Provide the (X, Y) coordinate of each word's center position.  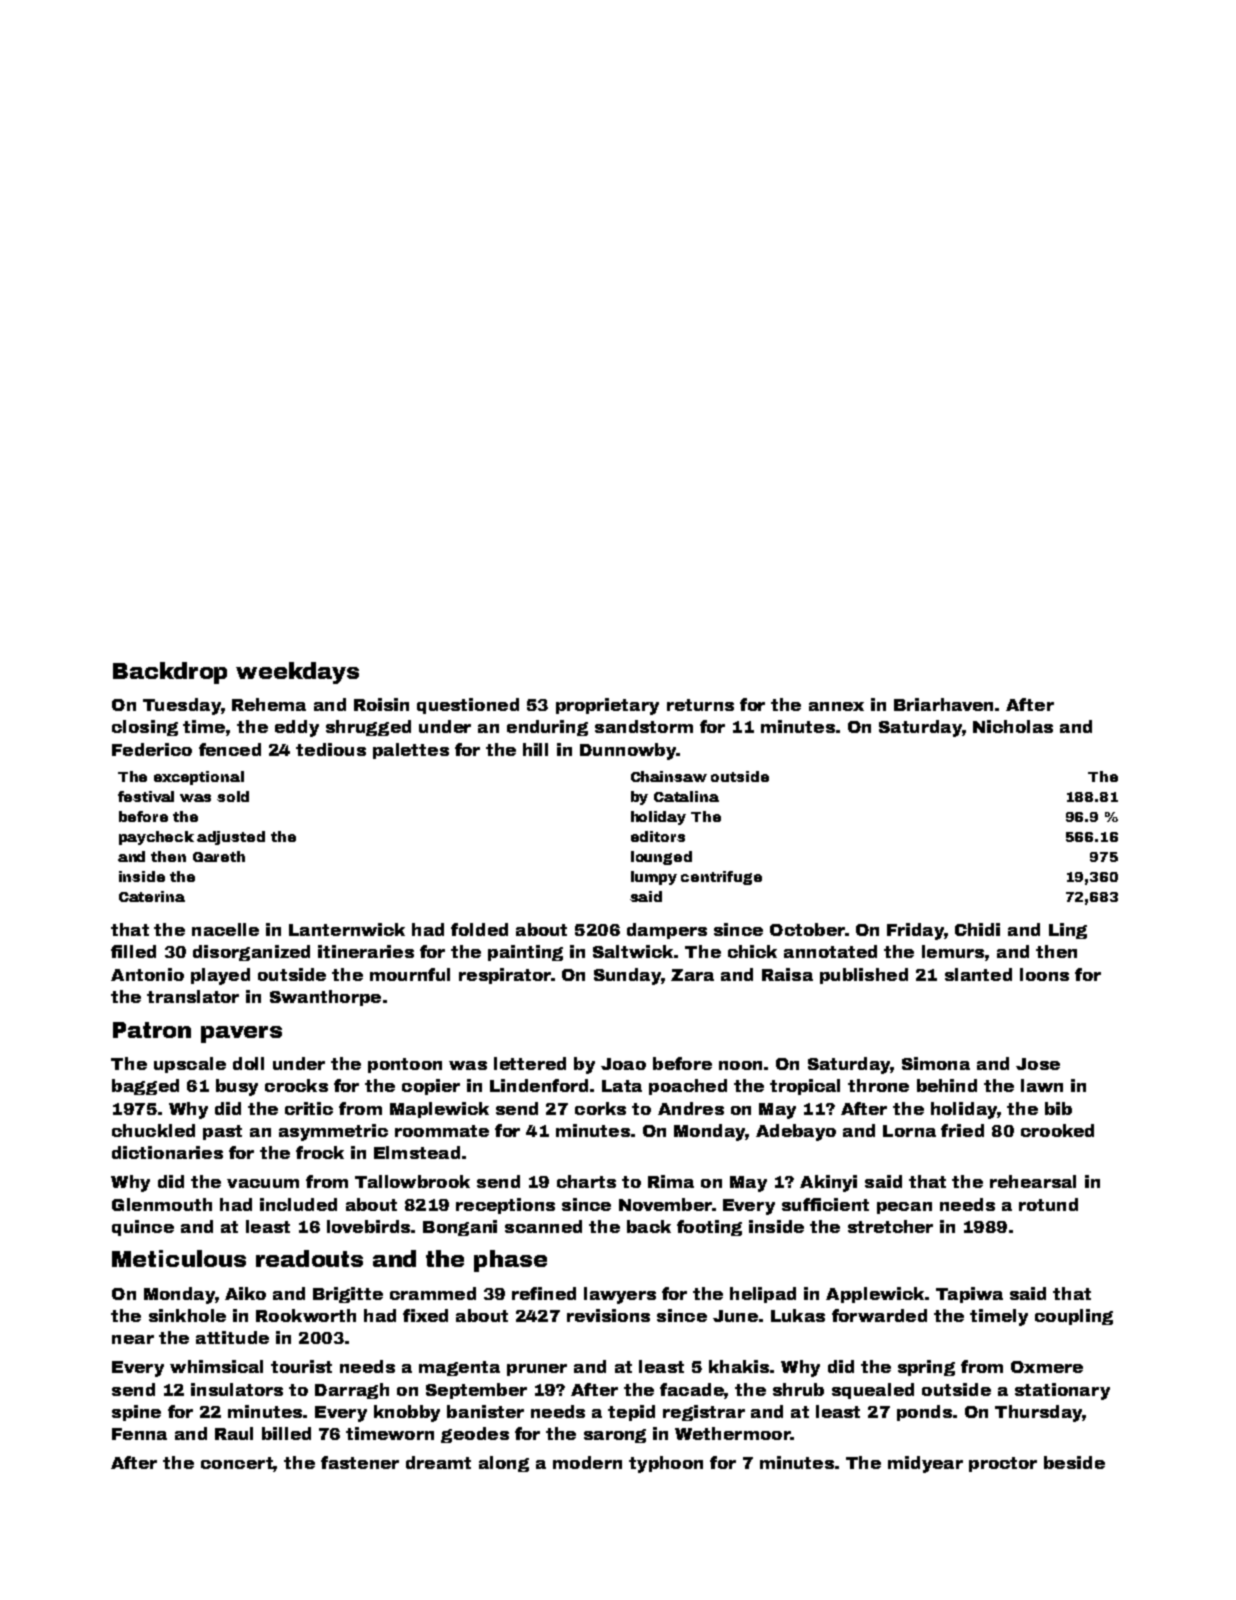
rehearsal (1033, 1181)
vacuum (263, 1183)
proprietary (607, 706)
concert (237, 1464)
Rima (671, 1181)
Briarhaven (943, 704)
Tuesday (182, 706)
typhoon (666, 1464)
